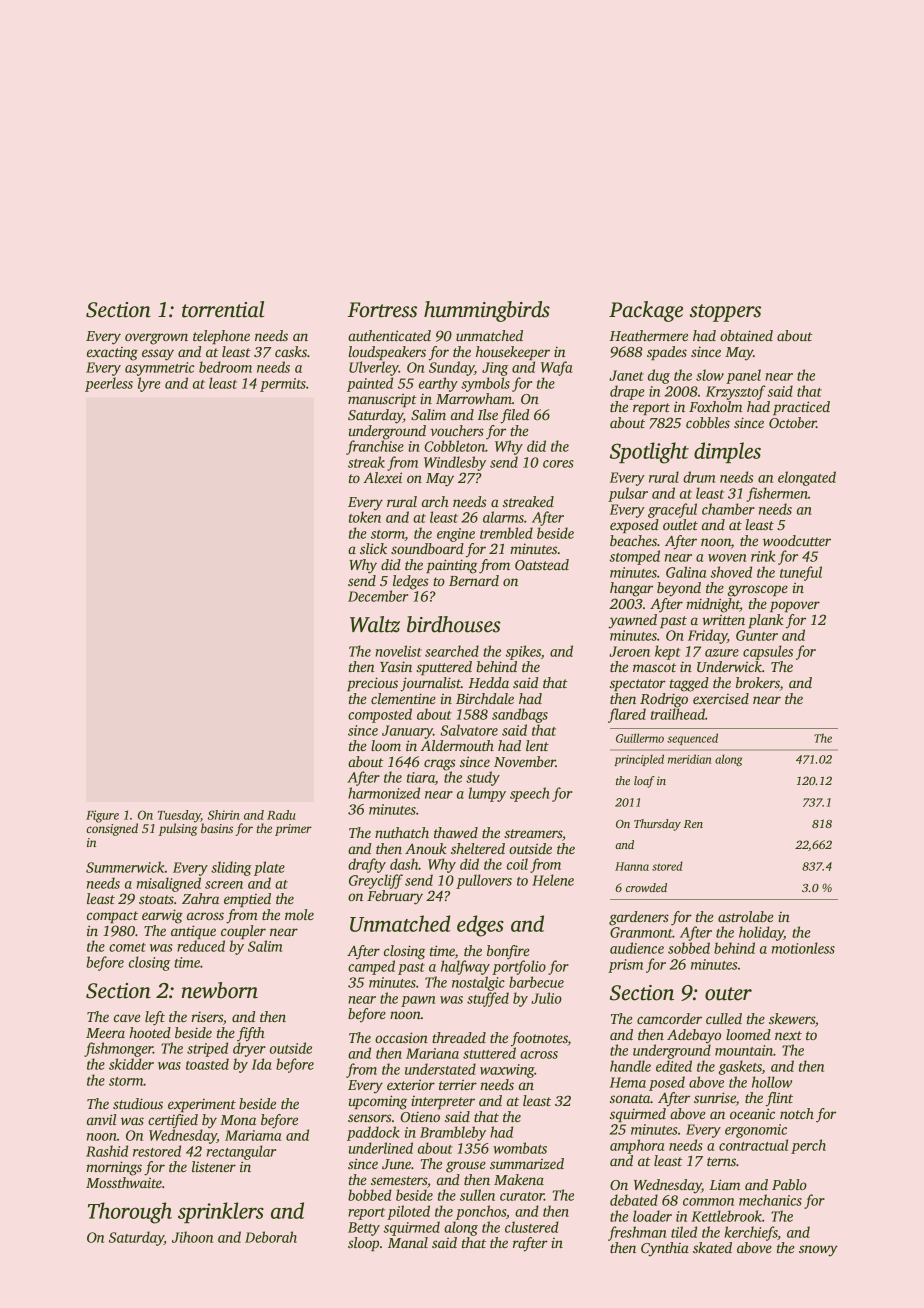 The height and width of the document is (1308, 924). Describe the element at coordinates (401, 1037) in the document. I see `occasion` at that location.
